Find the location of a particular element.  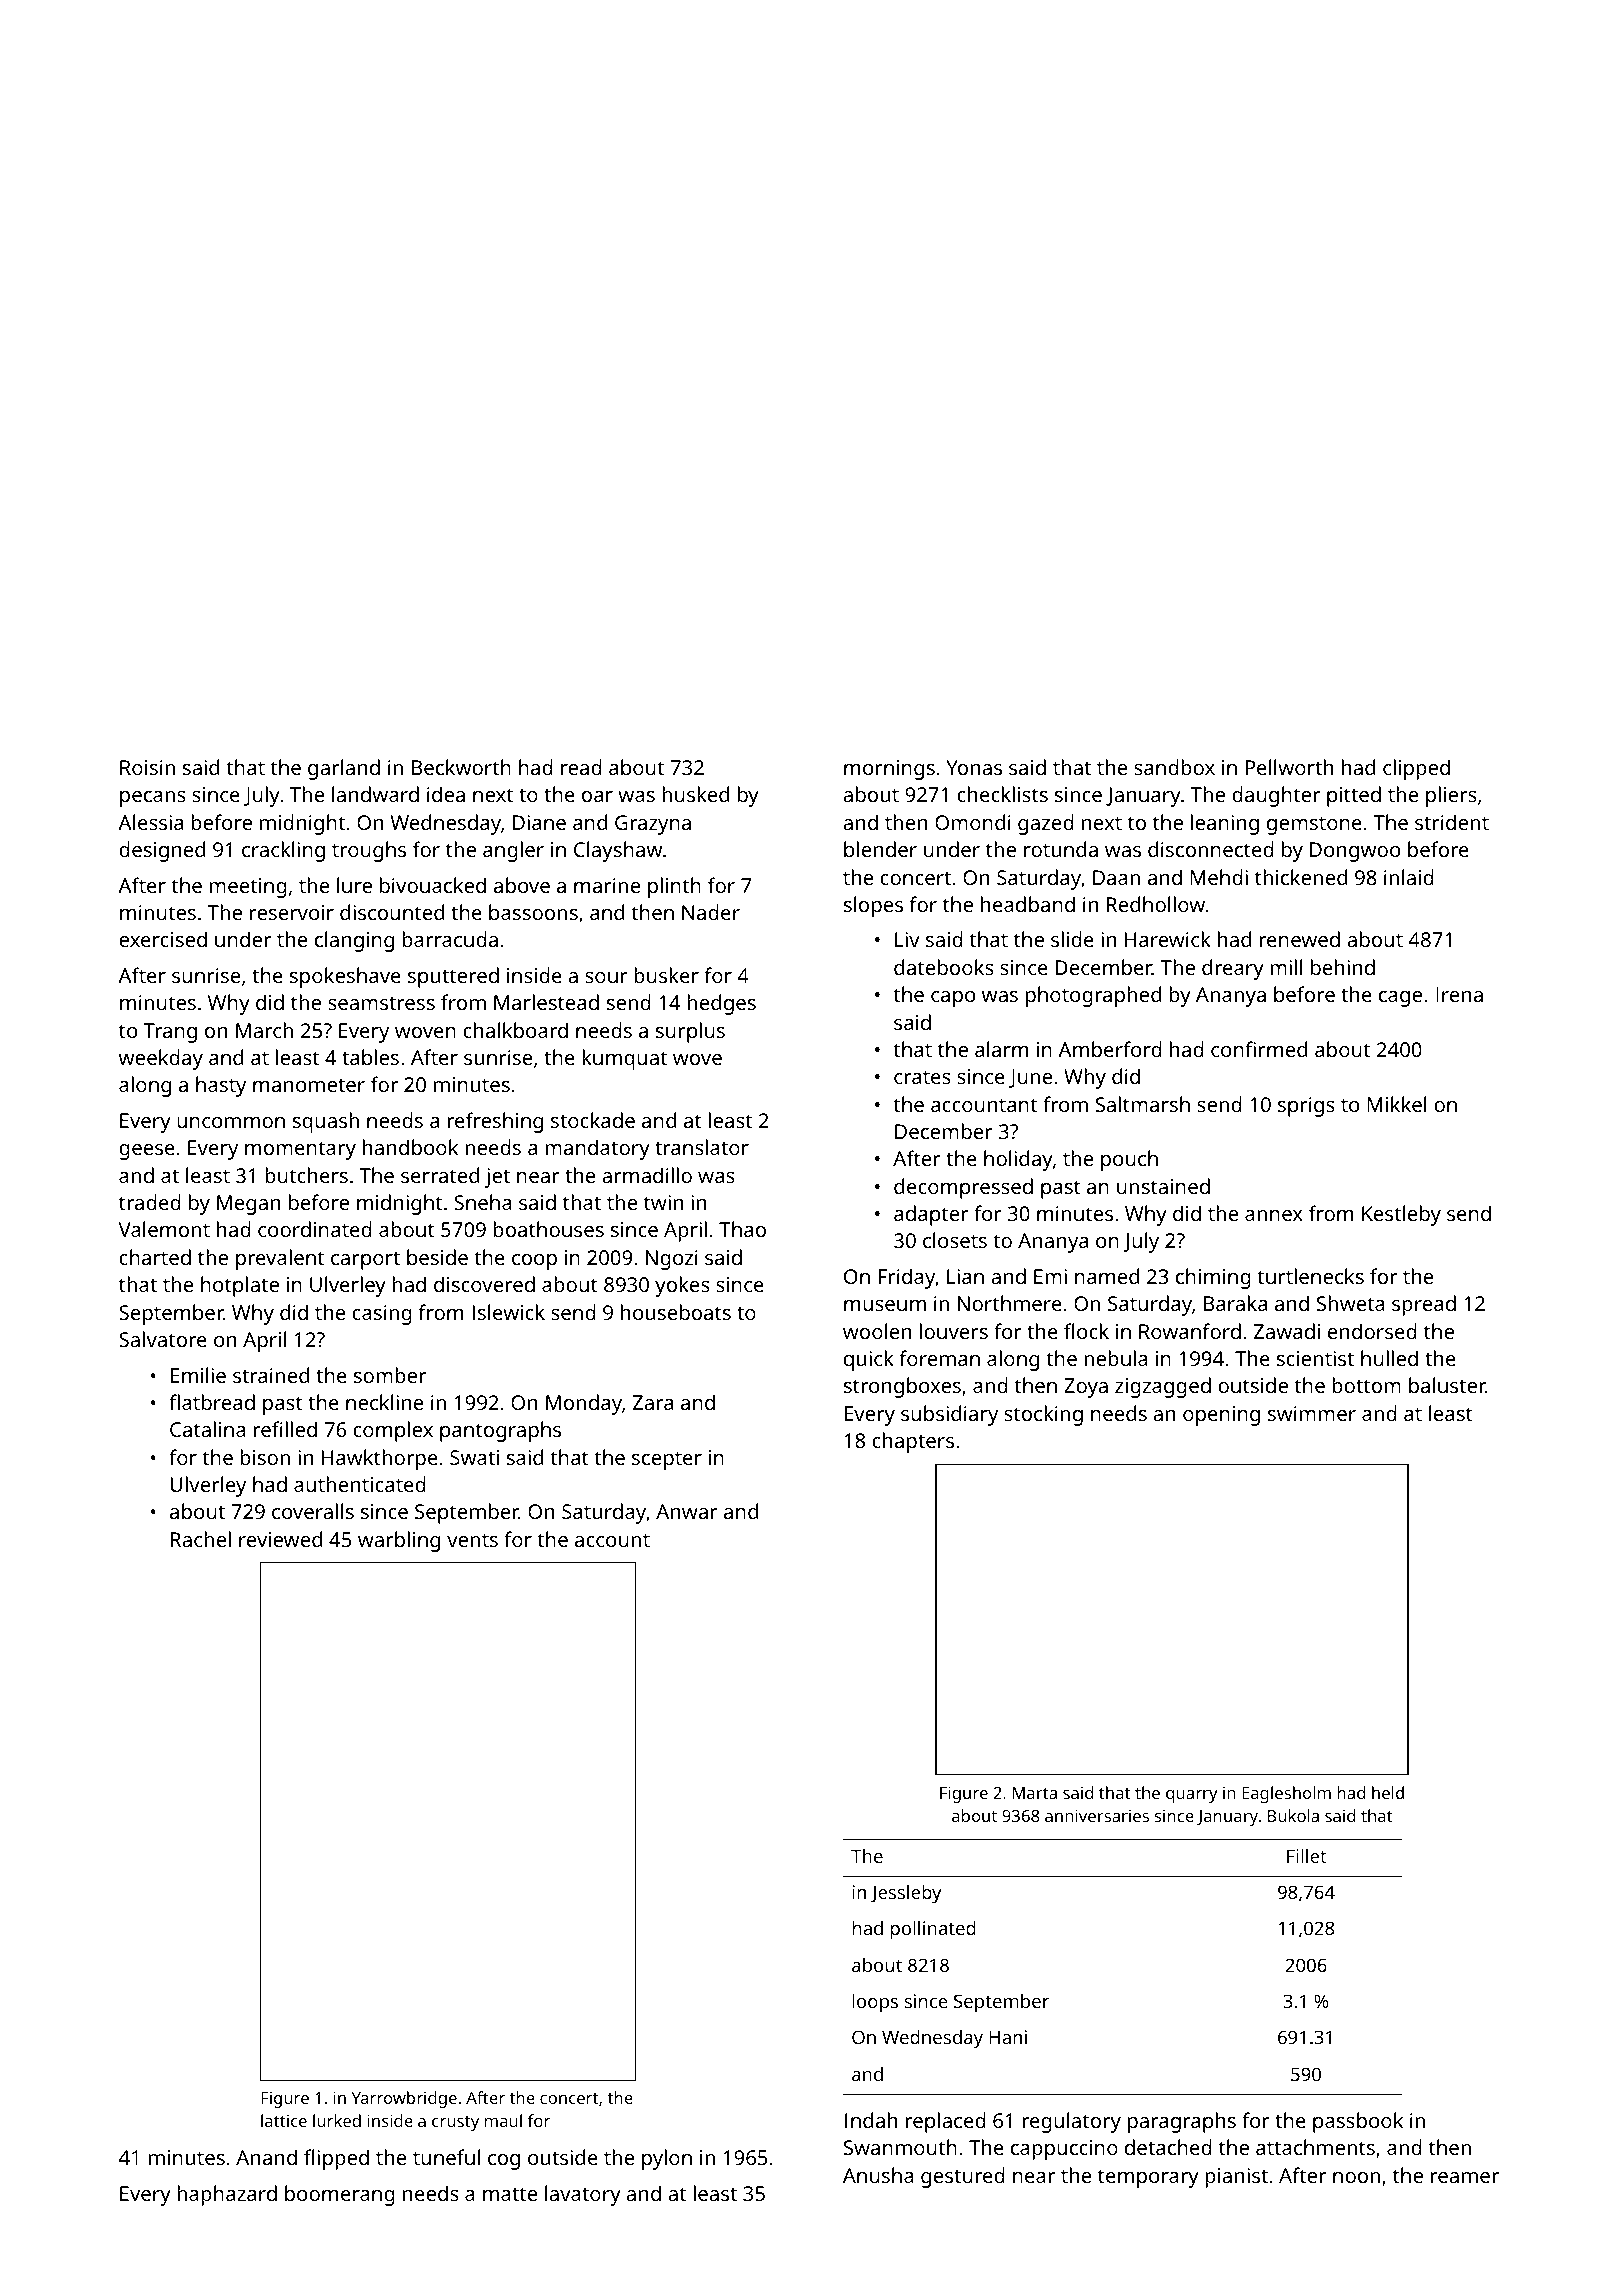

lurked is located at coordinates (337, 2120).
